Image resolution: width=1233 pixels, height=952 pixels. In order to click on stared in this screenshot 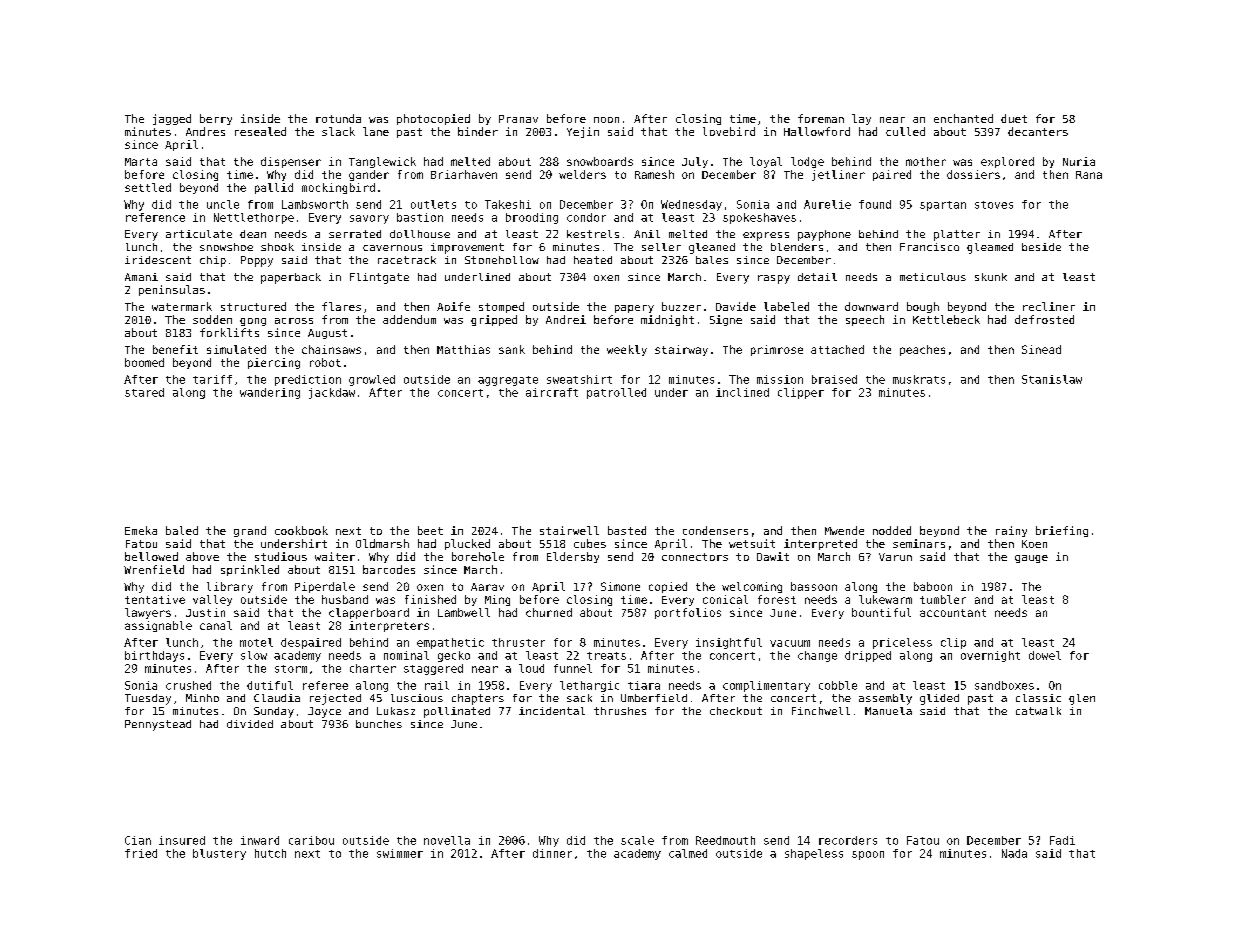, I will do `click(144, 392)`.
